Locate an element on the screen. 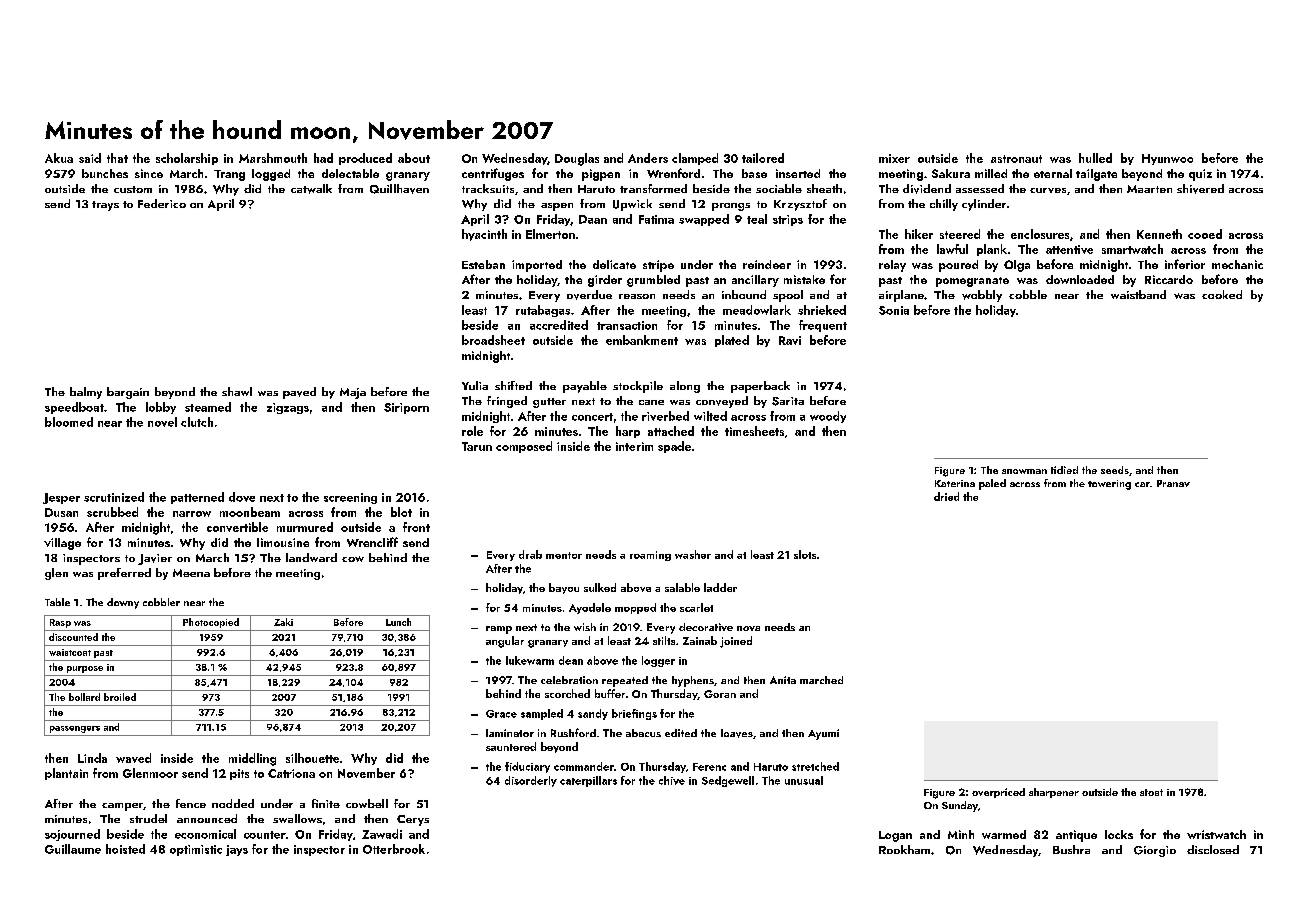  balmy is located at coordinates (86, 393).
